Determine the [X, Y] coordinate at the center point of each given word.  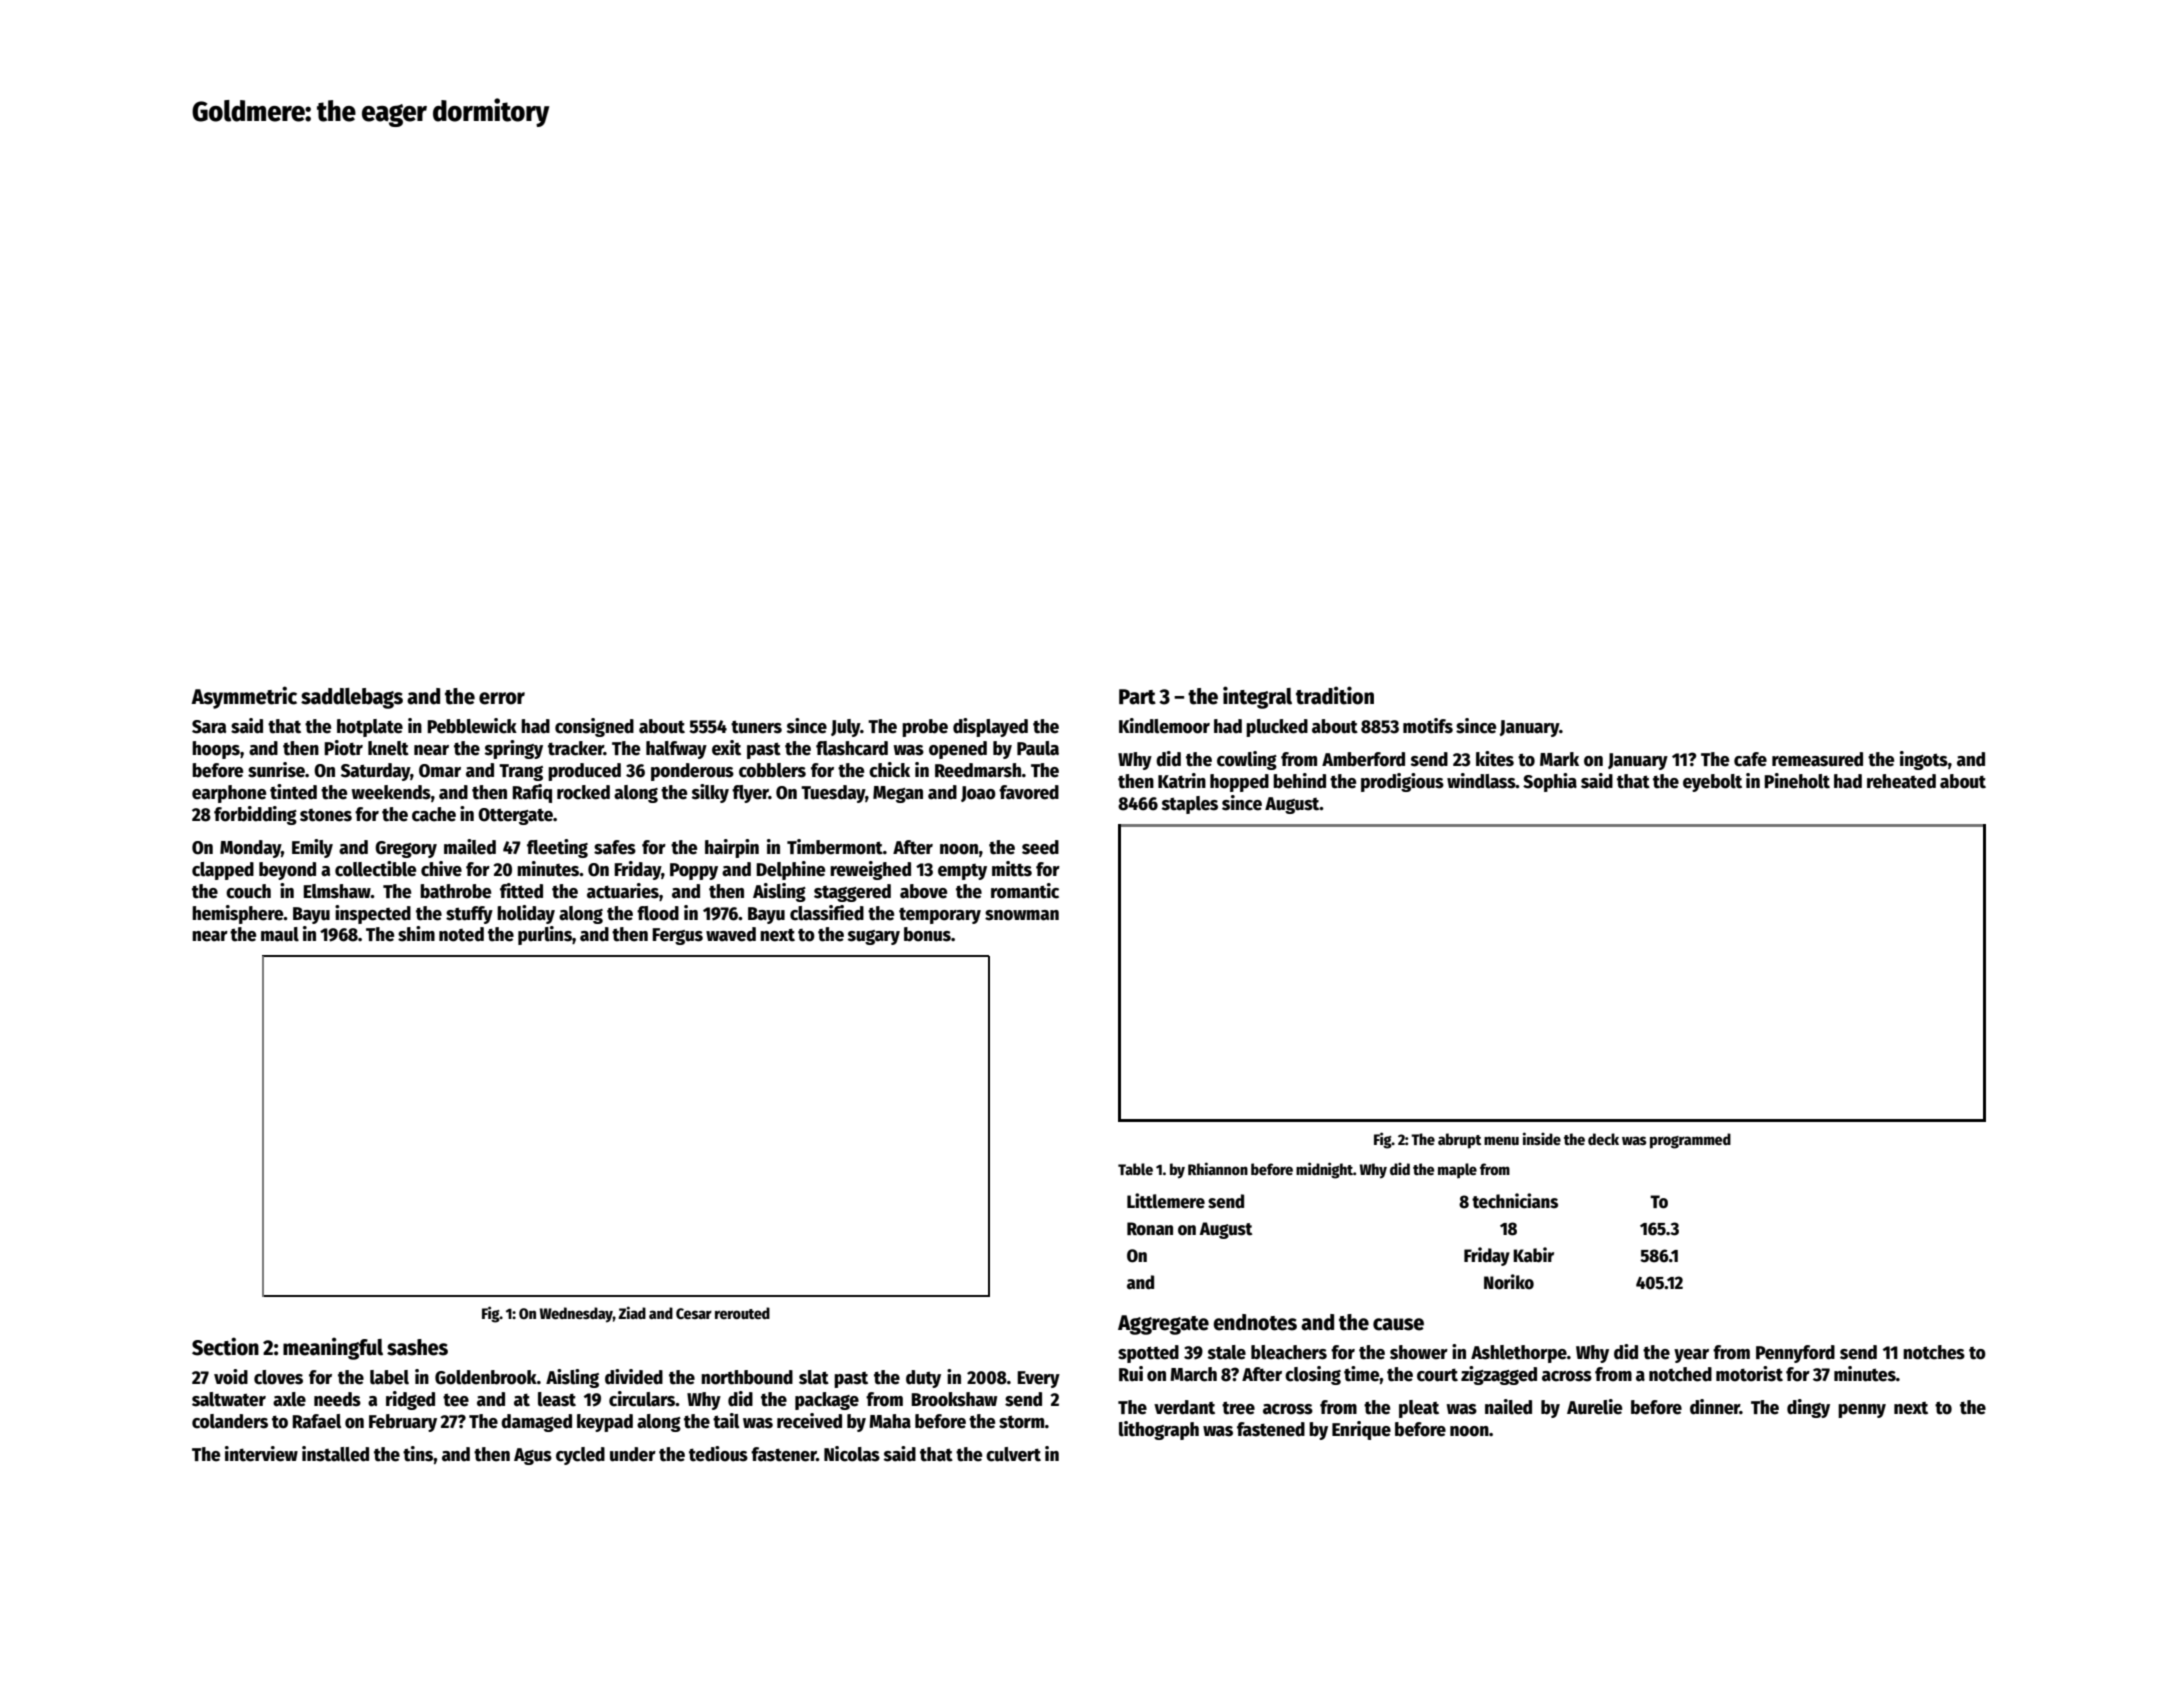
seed [1040, 847]
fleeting [557, 848]
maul [280, 934]
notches [1934, 1352]
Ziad [632, 1312]
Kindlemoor [1164, 726]
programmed [1690, 1141]
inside [1542, 1138]
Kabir [1533, 1255]
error [502, 698]
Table [1135, 1169]
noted [461, 934]
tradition [1335, 695]
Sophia [1550, 782]
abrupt [1459, 1141]
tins [418, 1454]
